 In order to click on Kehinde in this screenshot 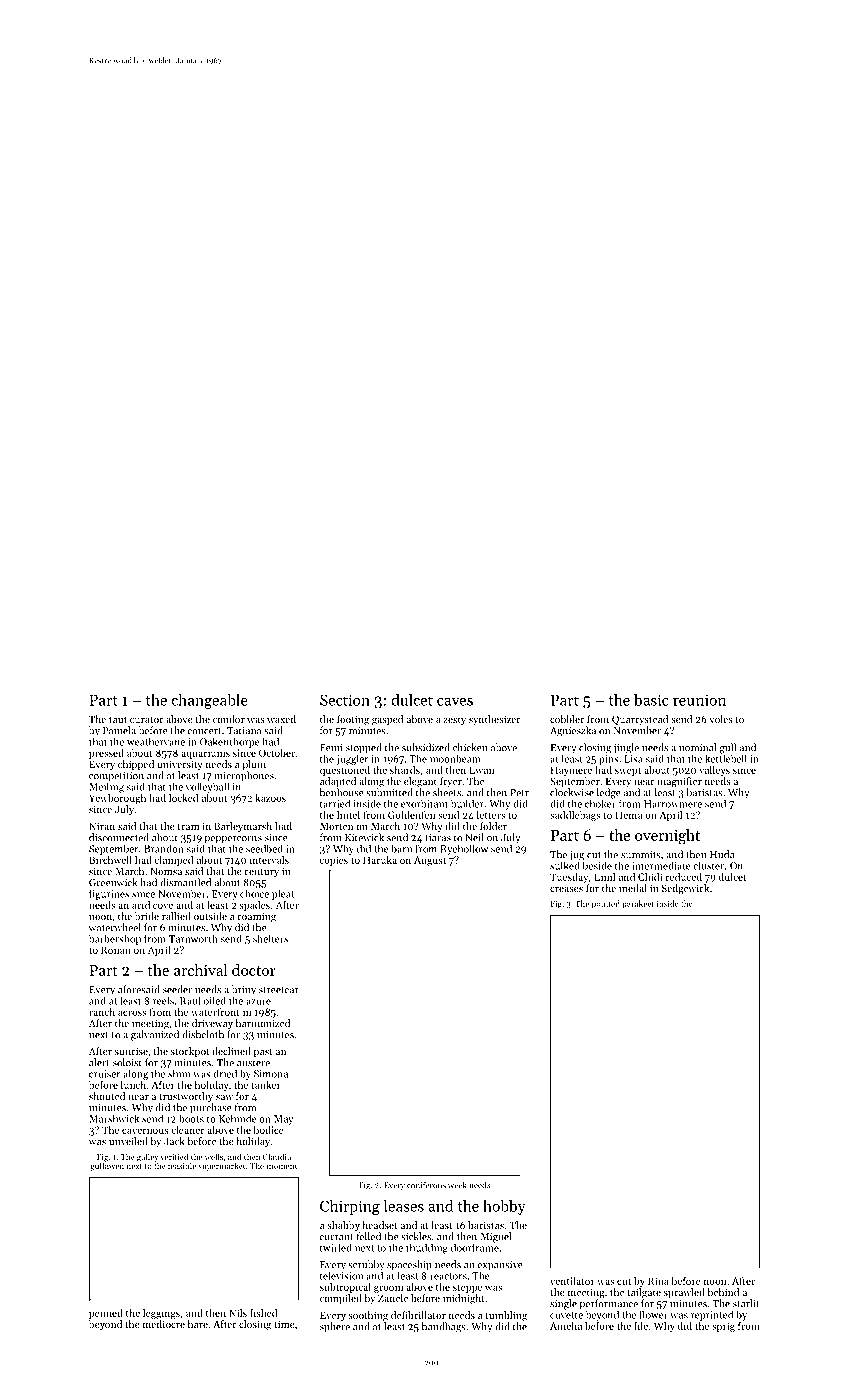, I will do `click(238, 1119)`.
